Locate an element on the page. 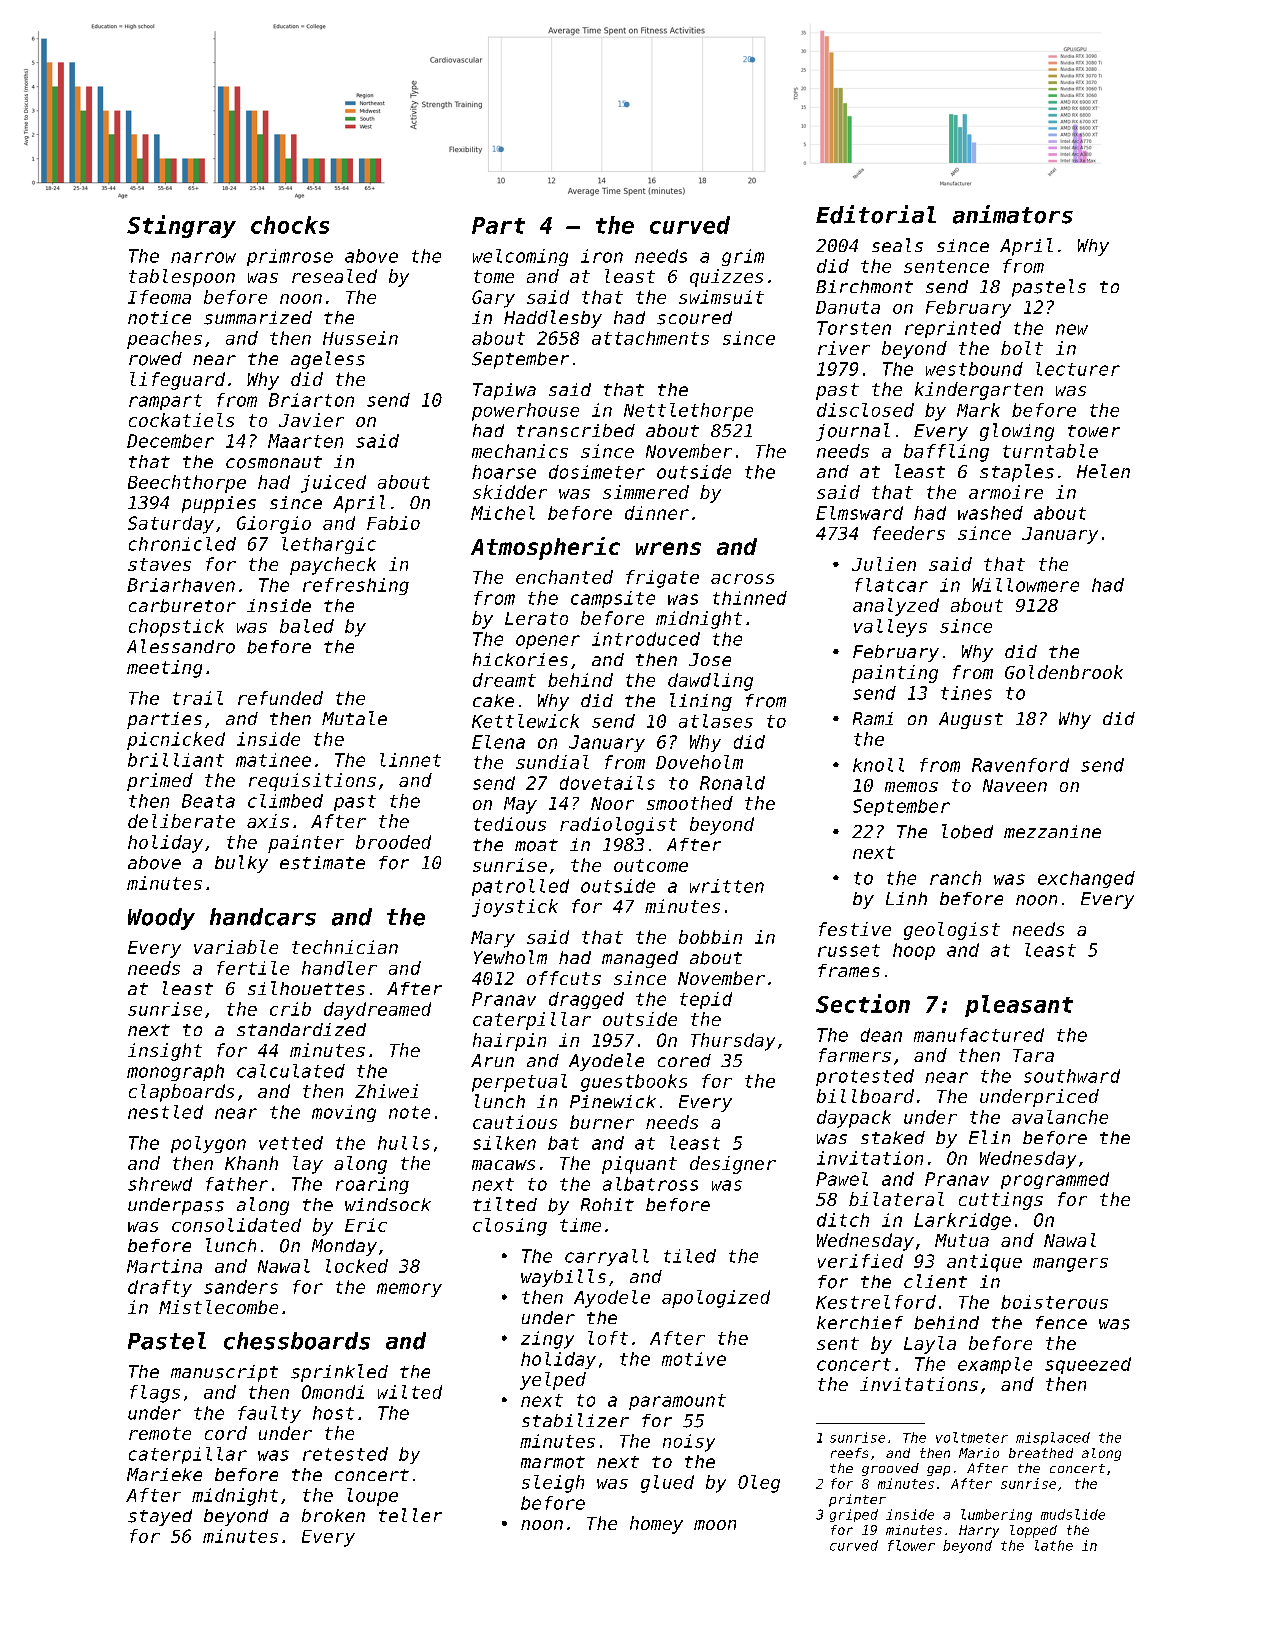  calculated is located at coordinates (291, 1071).
